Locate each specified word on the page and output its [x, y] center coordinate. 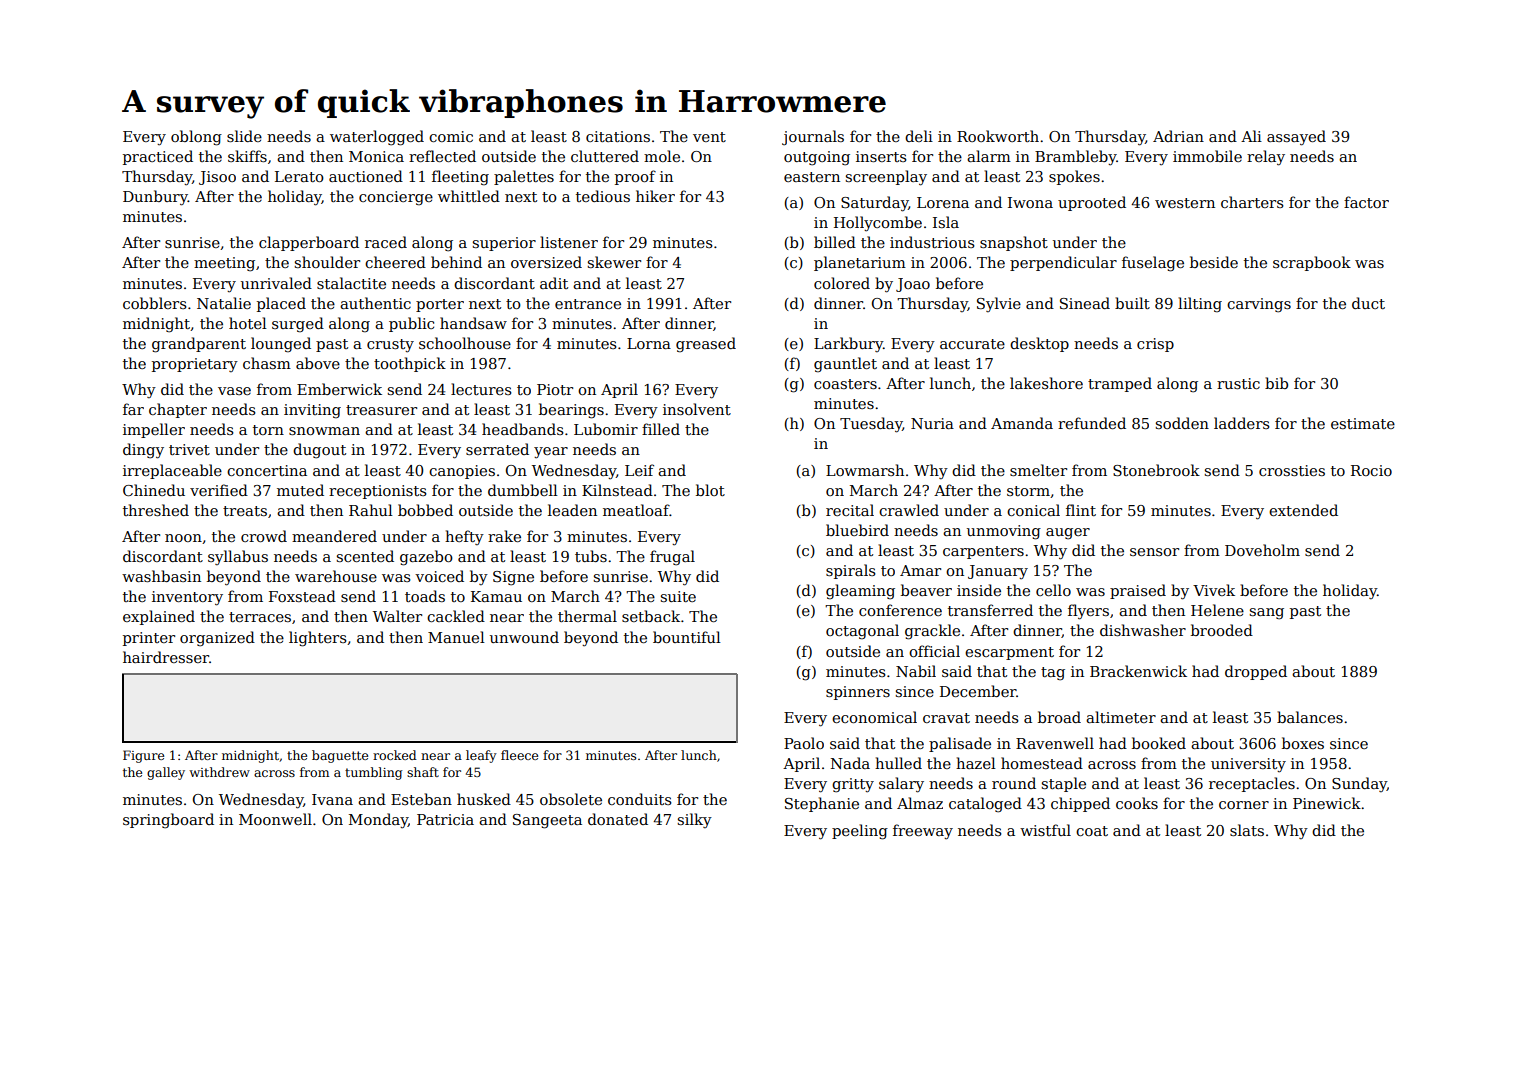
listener [569, 242]
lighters [318, 639]
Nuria [932, 423]
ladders [1242, 423]
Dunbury [155, 198]
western [1185, 203]
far [133, 409]
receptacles [1252, 784]
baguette [340, 756]
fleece [519, 755]
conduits [640, 799]
